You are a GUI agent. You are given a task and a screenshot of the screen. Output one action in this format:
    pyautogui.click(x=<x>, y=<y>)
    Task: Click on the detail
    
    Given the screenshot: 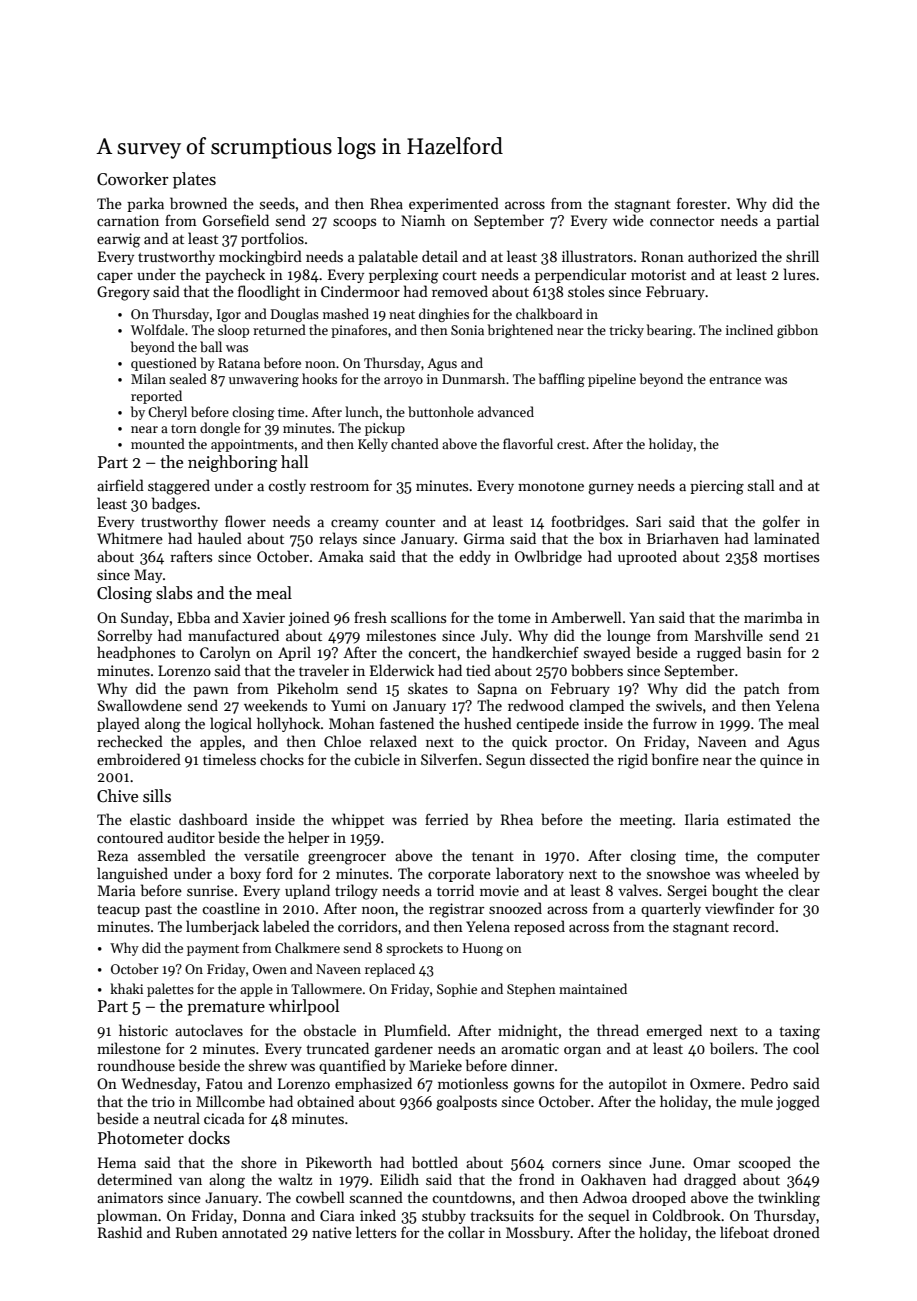 What is the action you would take?
    pyautogui.click(x=440, y=256)
